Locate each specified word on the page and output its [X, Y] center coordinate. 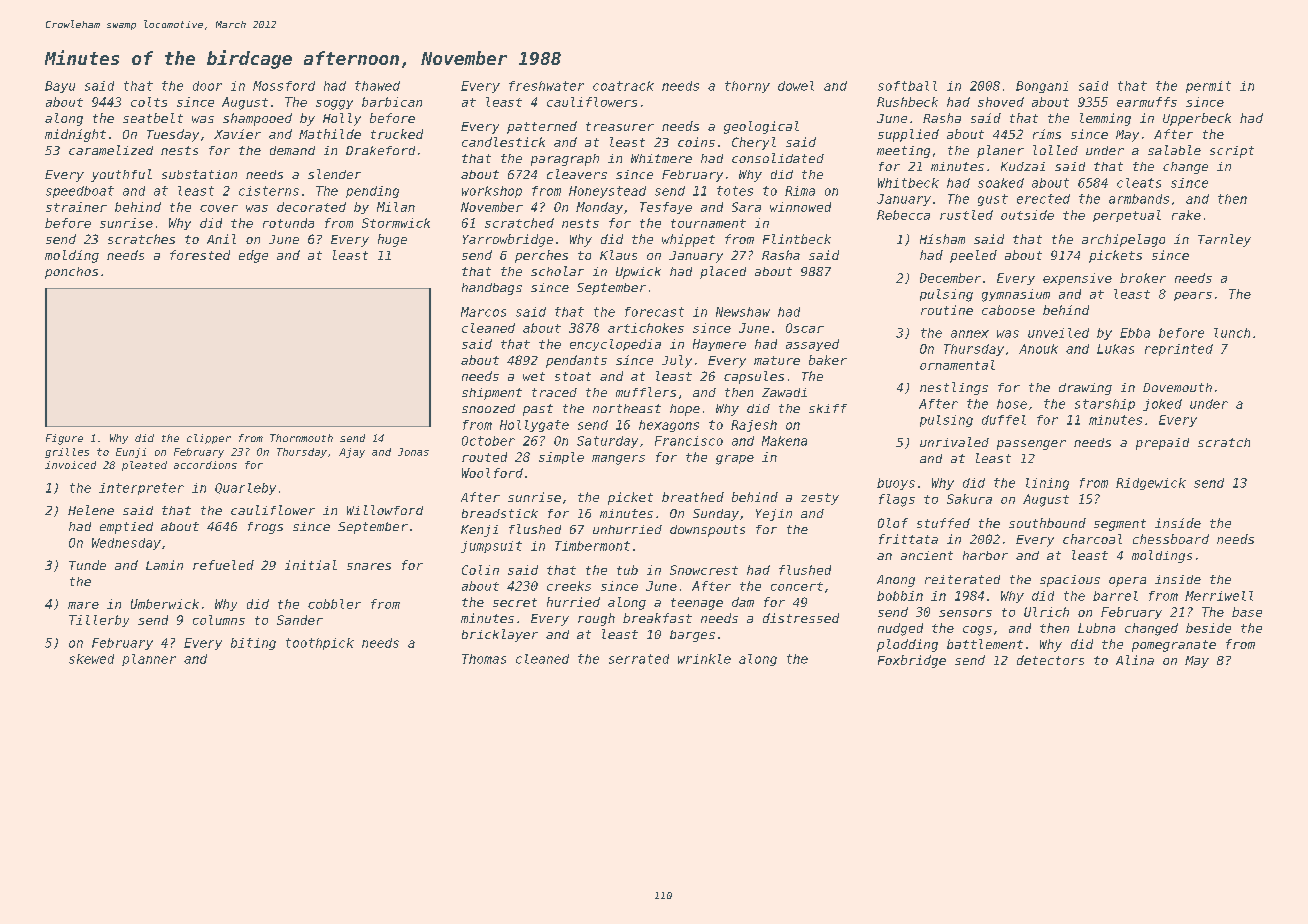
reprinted [1179, 350]
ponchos [71, 273]
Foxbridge [912, 661]
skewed [91, 659]
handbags [492, 289]
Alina [1135, 660]
